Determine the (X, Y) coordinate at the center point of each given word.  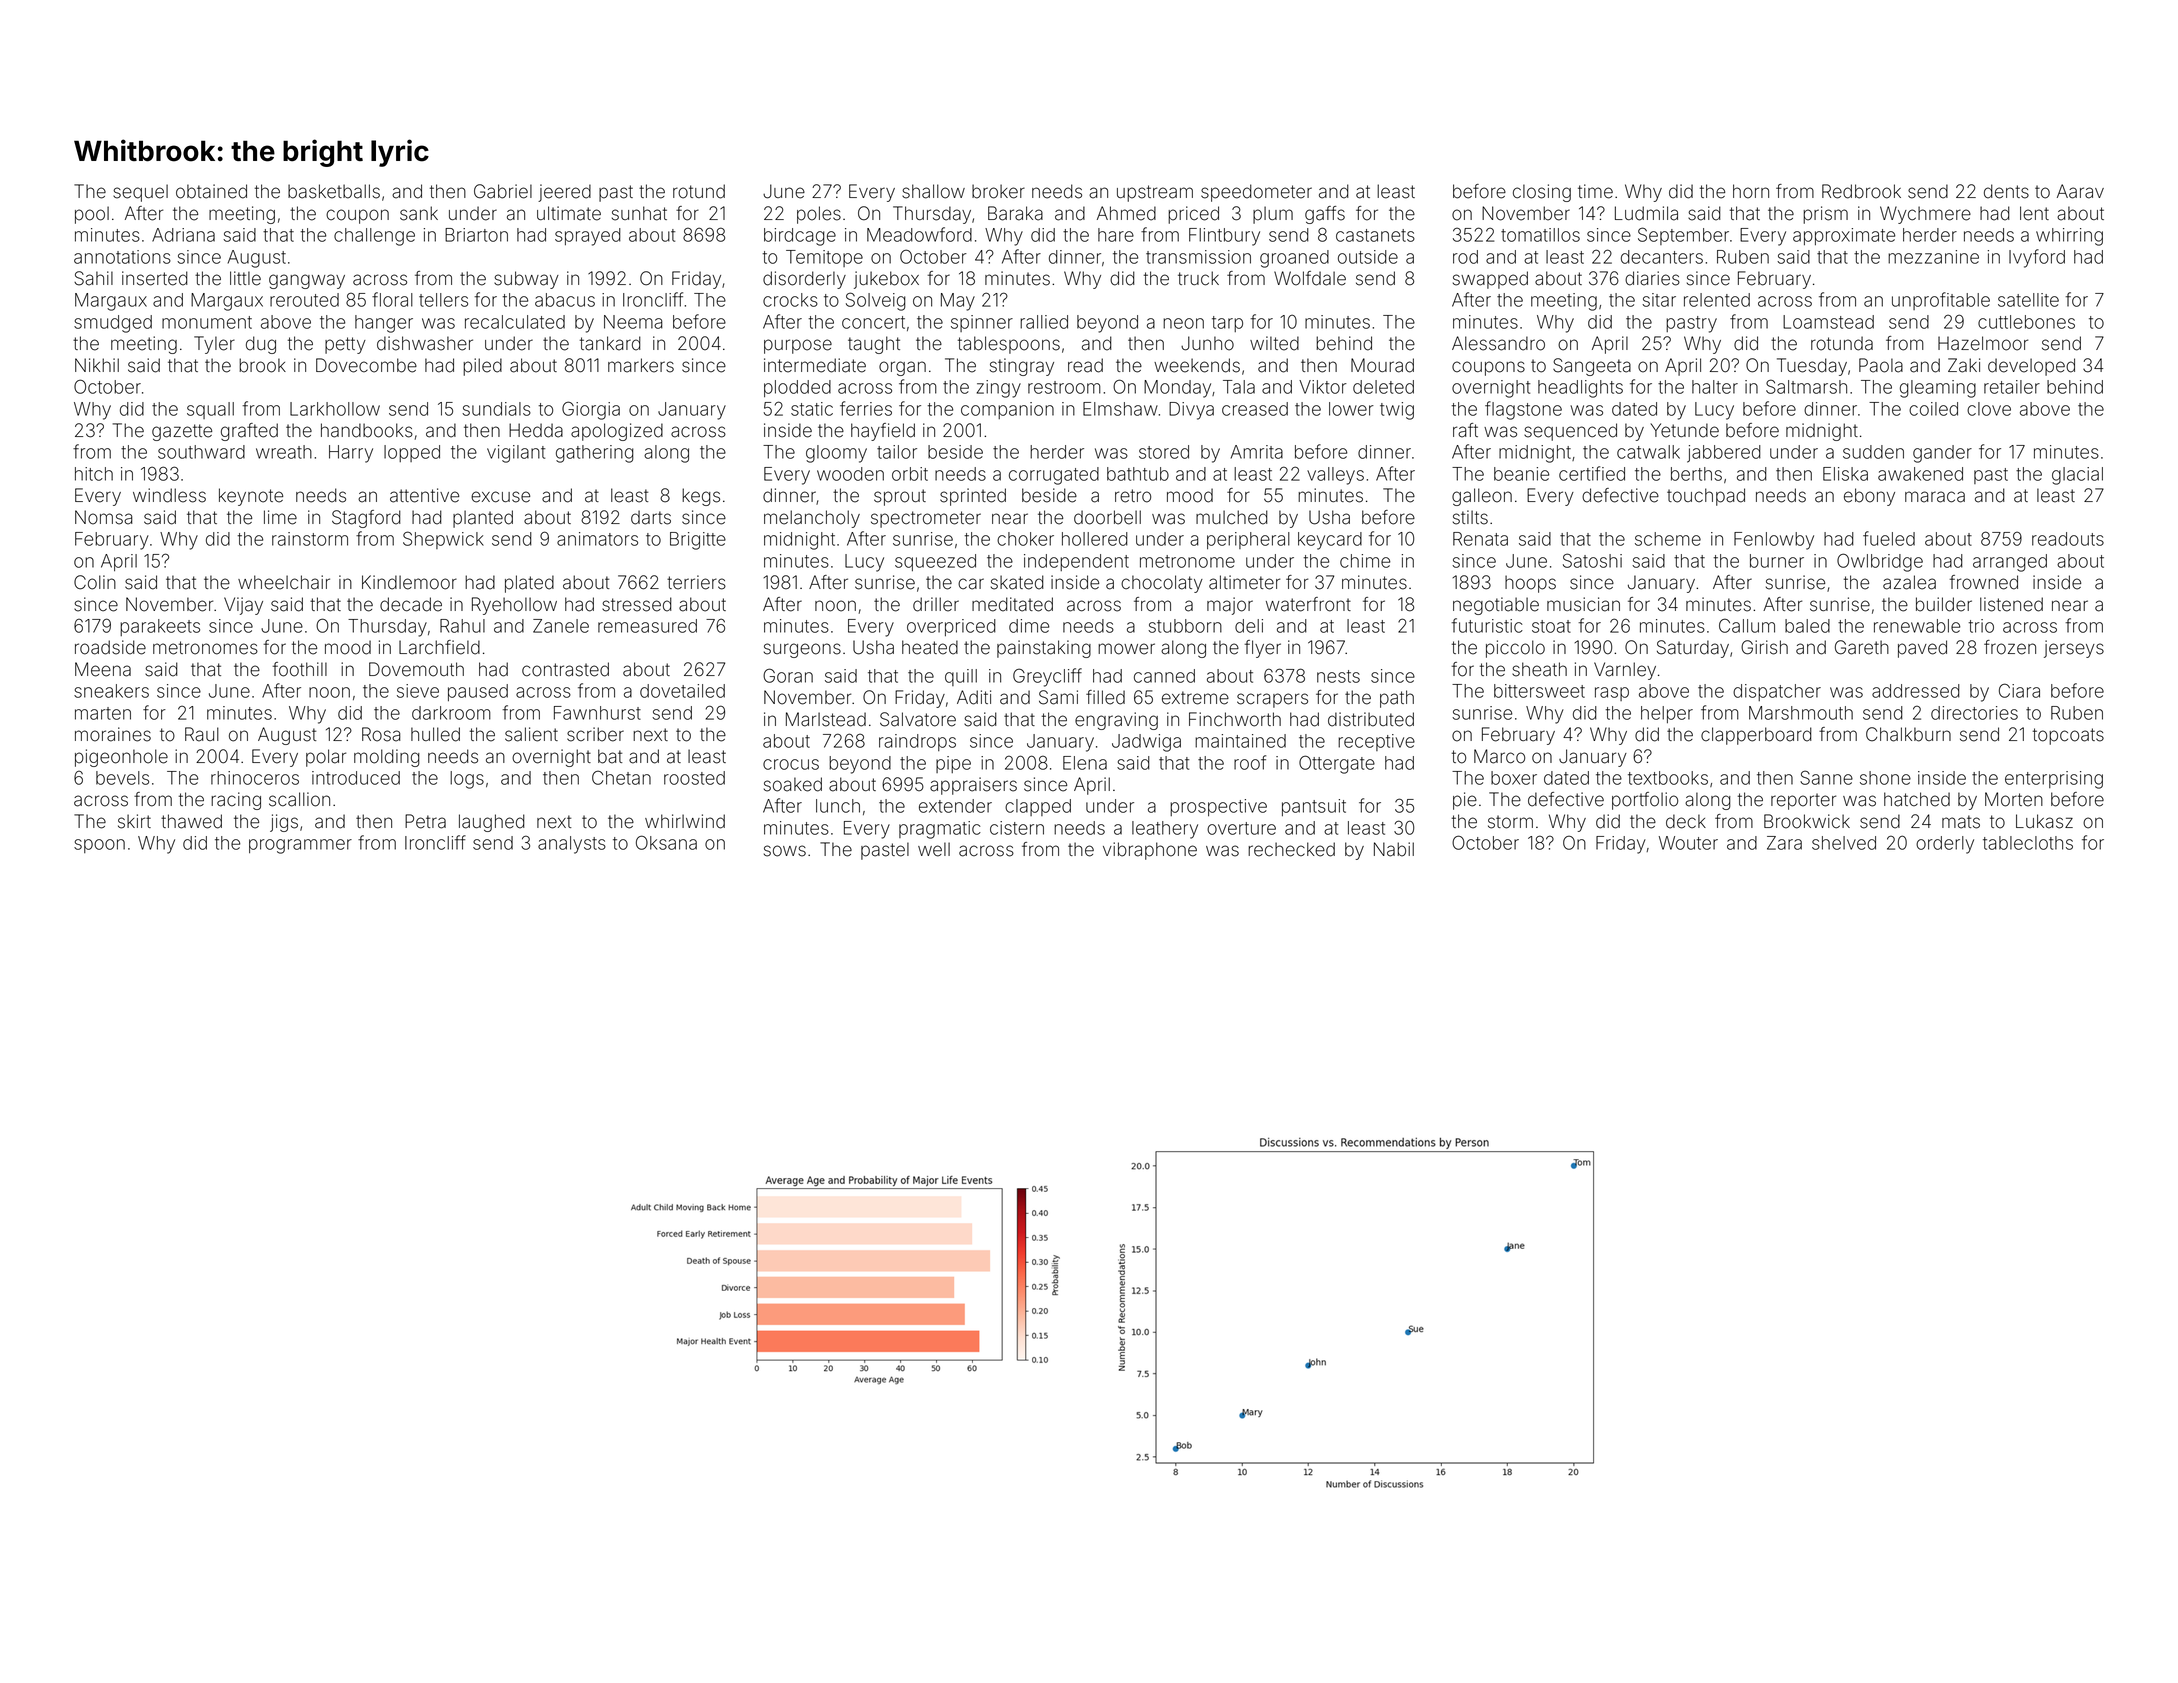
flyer (1263, 649)
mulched (1232, 517)
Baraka (1015, 213)
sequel (140, 193)
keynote (251, 497)
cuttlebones (2026, 322)
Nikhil (97, 365)
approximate (1844, 236)
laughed (492, 823)
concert (873, 322)
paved (1922, 649)
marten (103, 713)
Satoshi (1592, 560)
